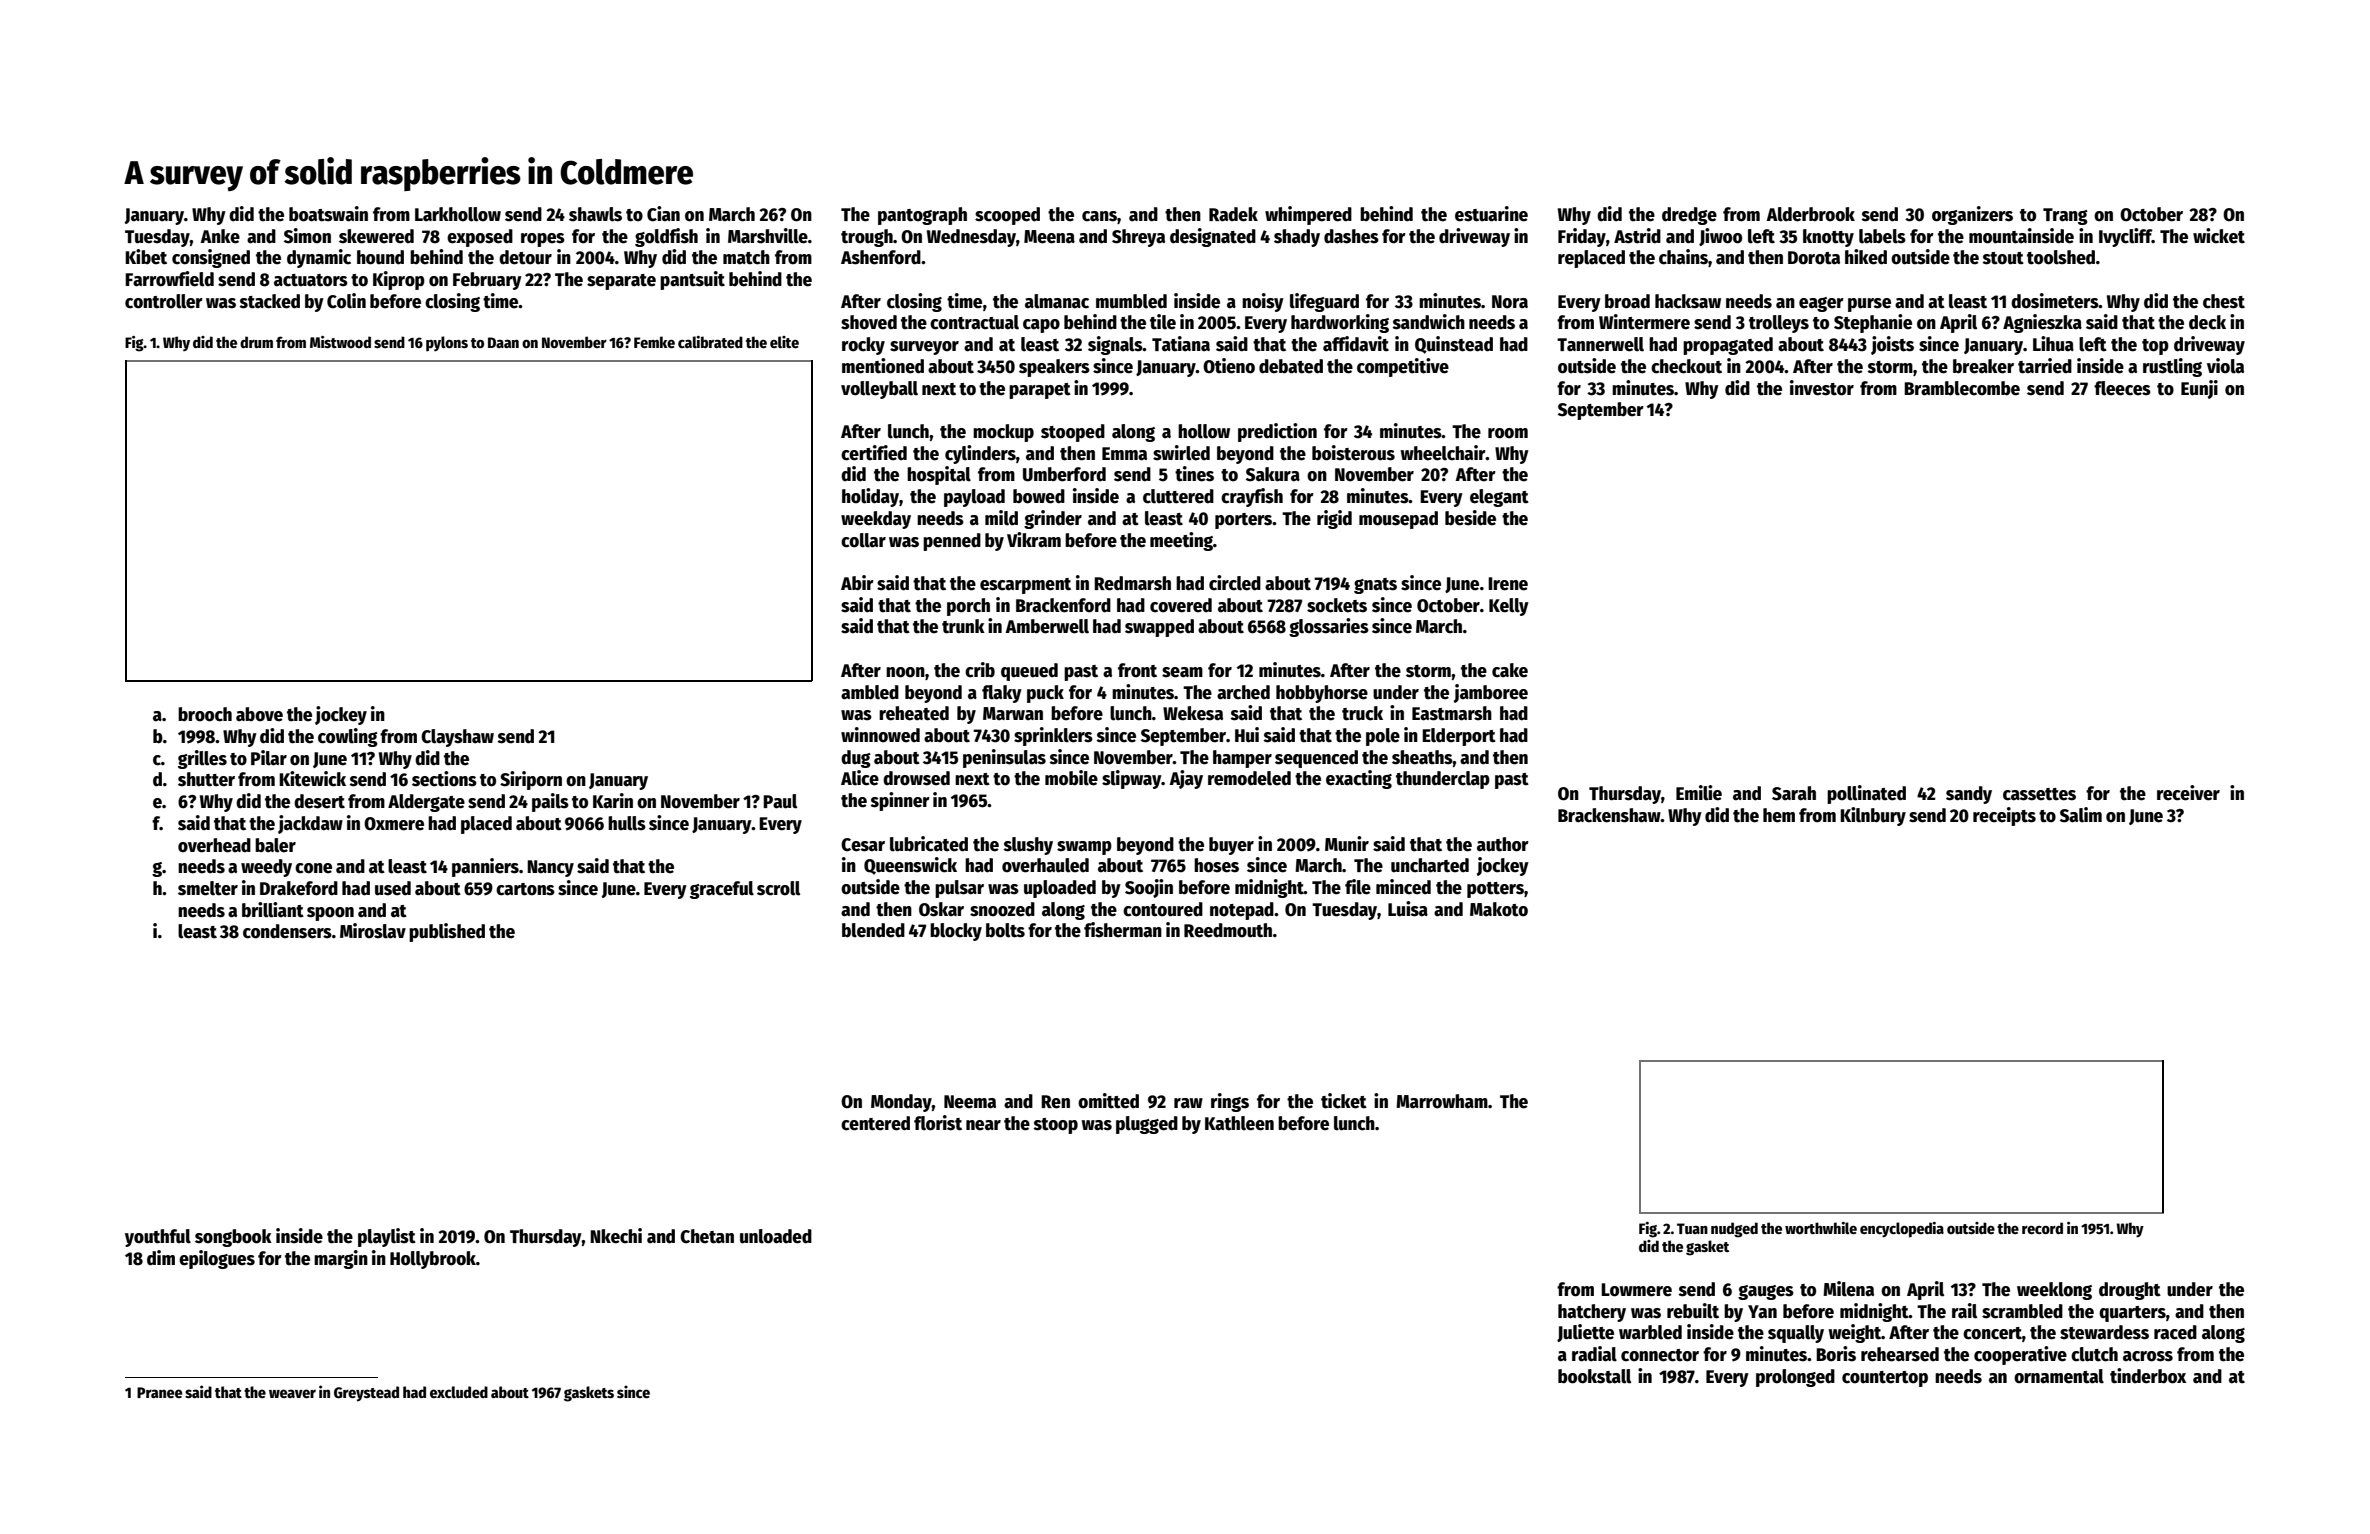 This screenshot has height=1534, width=2370. Describe the element at coordinates (1821, 1228) in the screenshot. I see `worthwhile` at that location.
